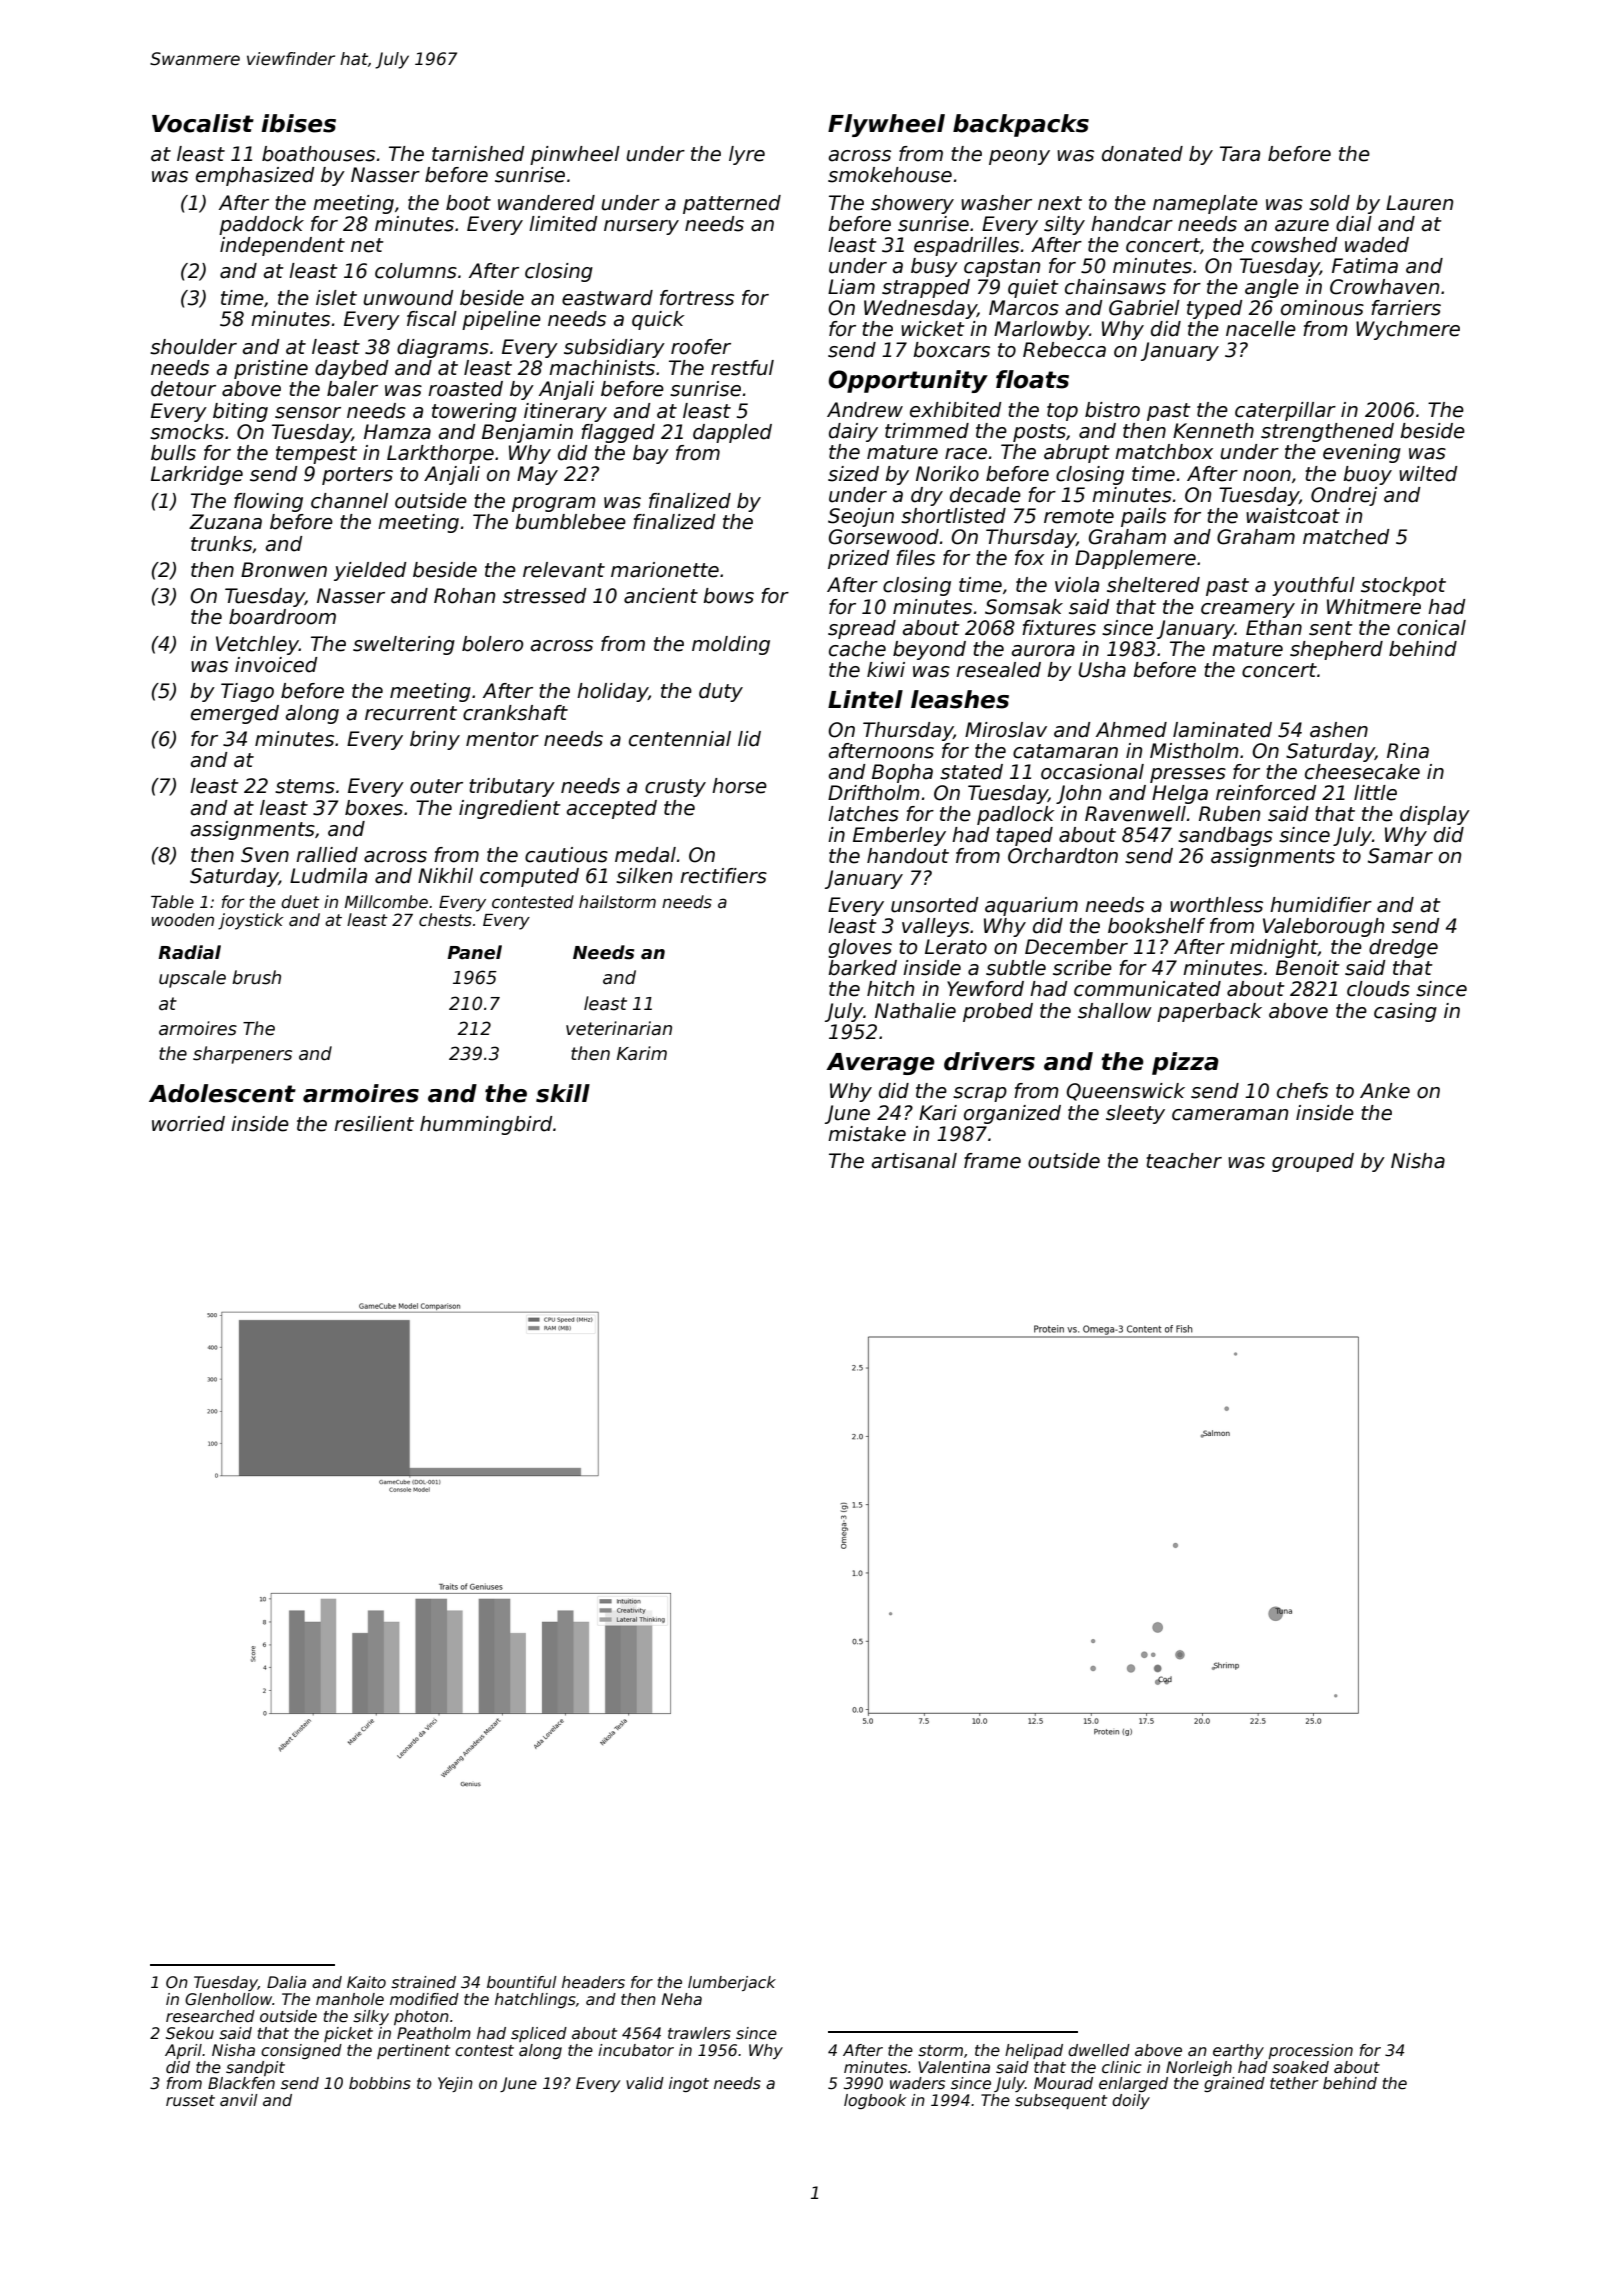 The width and height of the page is (1620, 2292). What do you see at coordinates (183, 389) in the page?
I see `detour` at bounding box center [183, 389].
